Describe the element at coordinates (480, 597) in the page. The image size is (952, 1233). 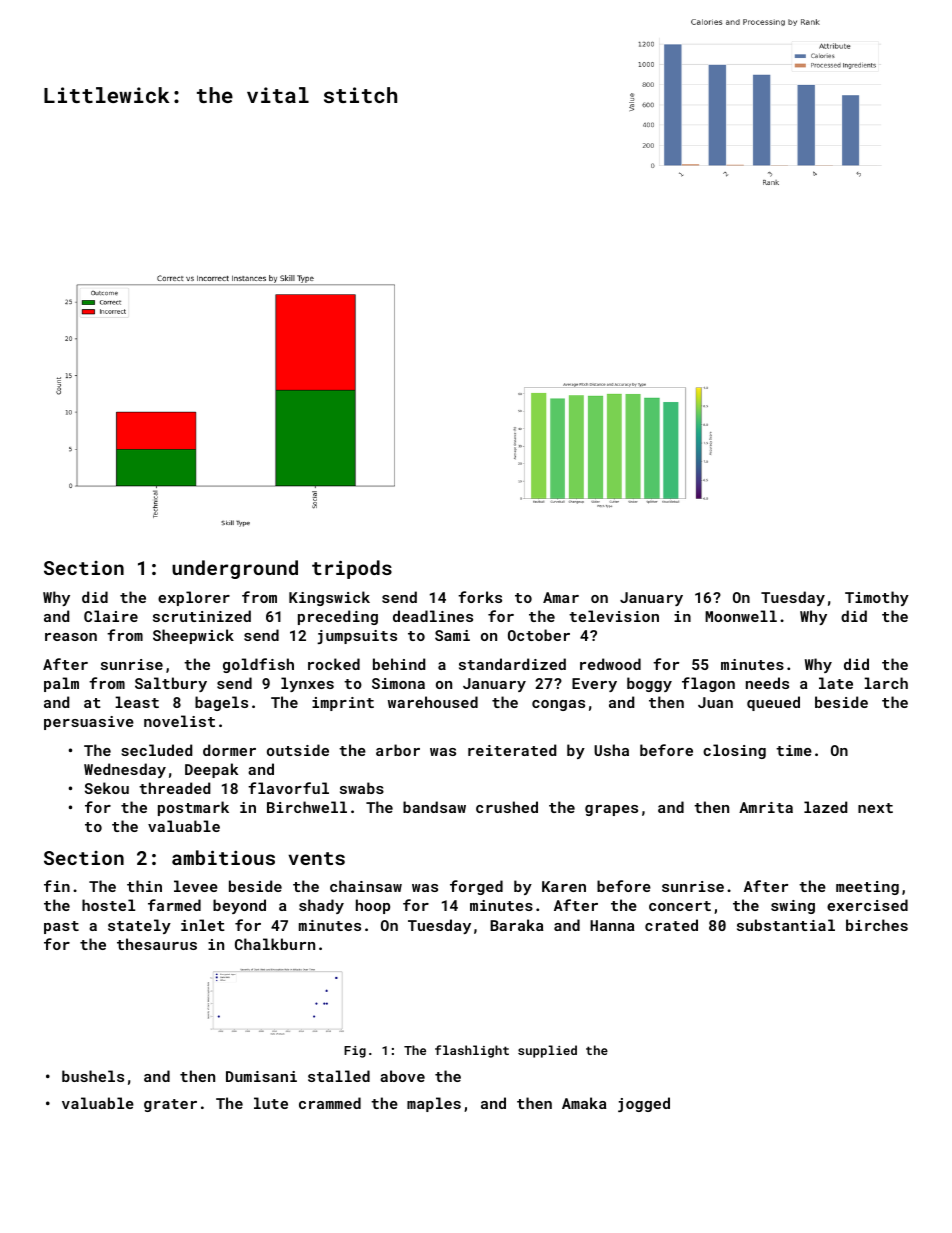
I see `forks` at that location.
